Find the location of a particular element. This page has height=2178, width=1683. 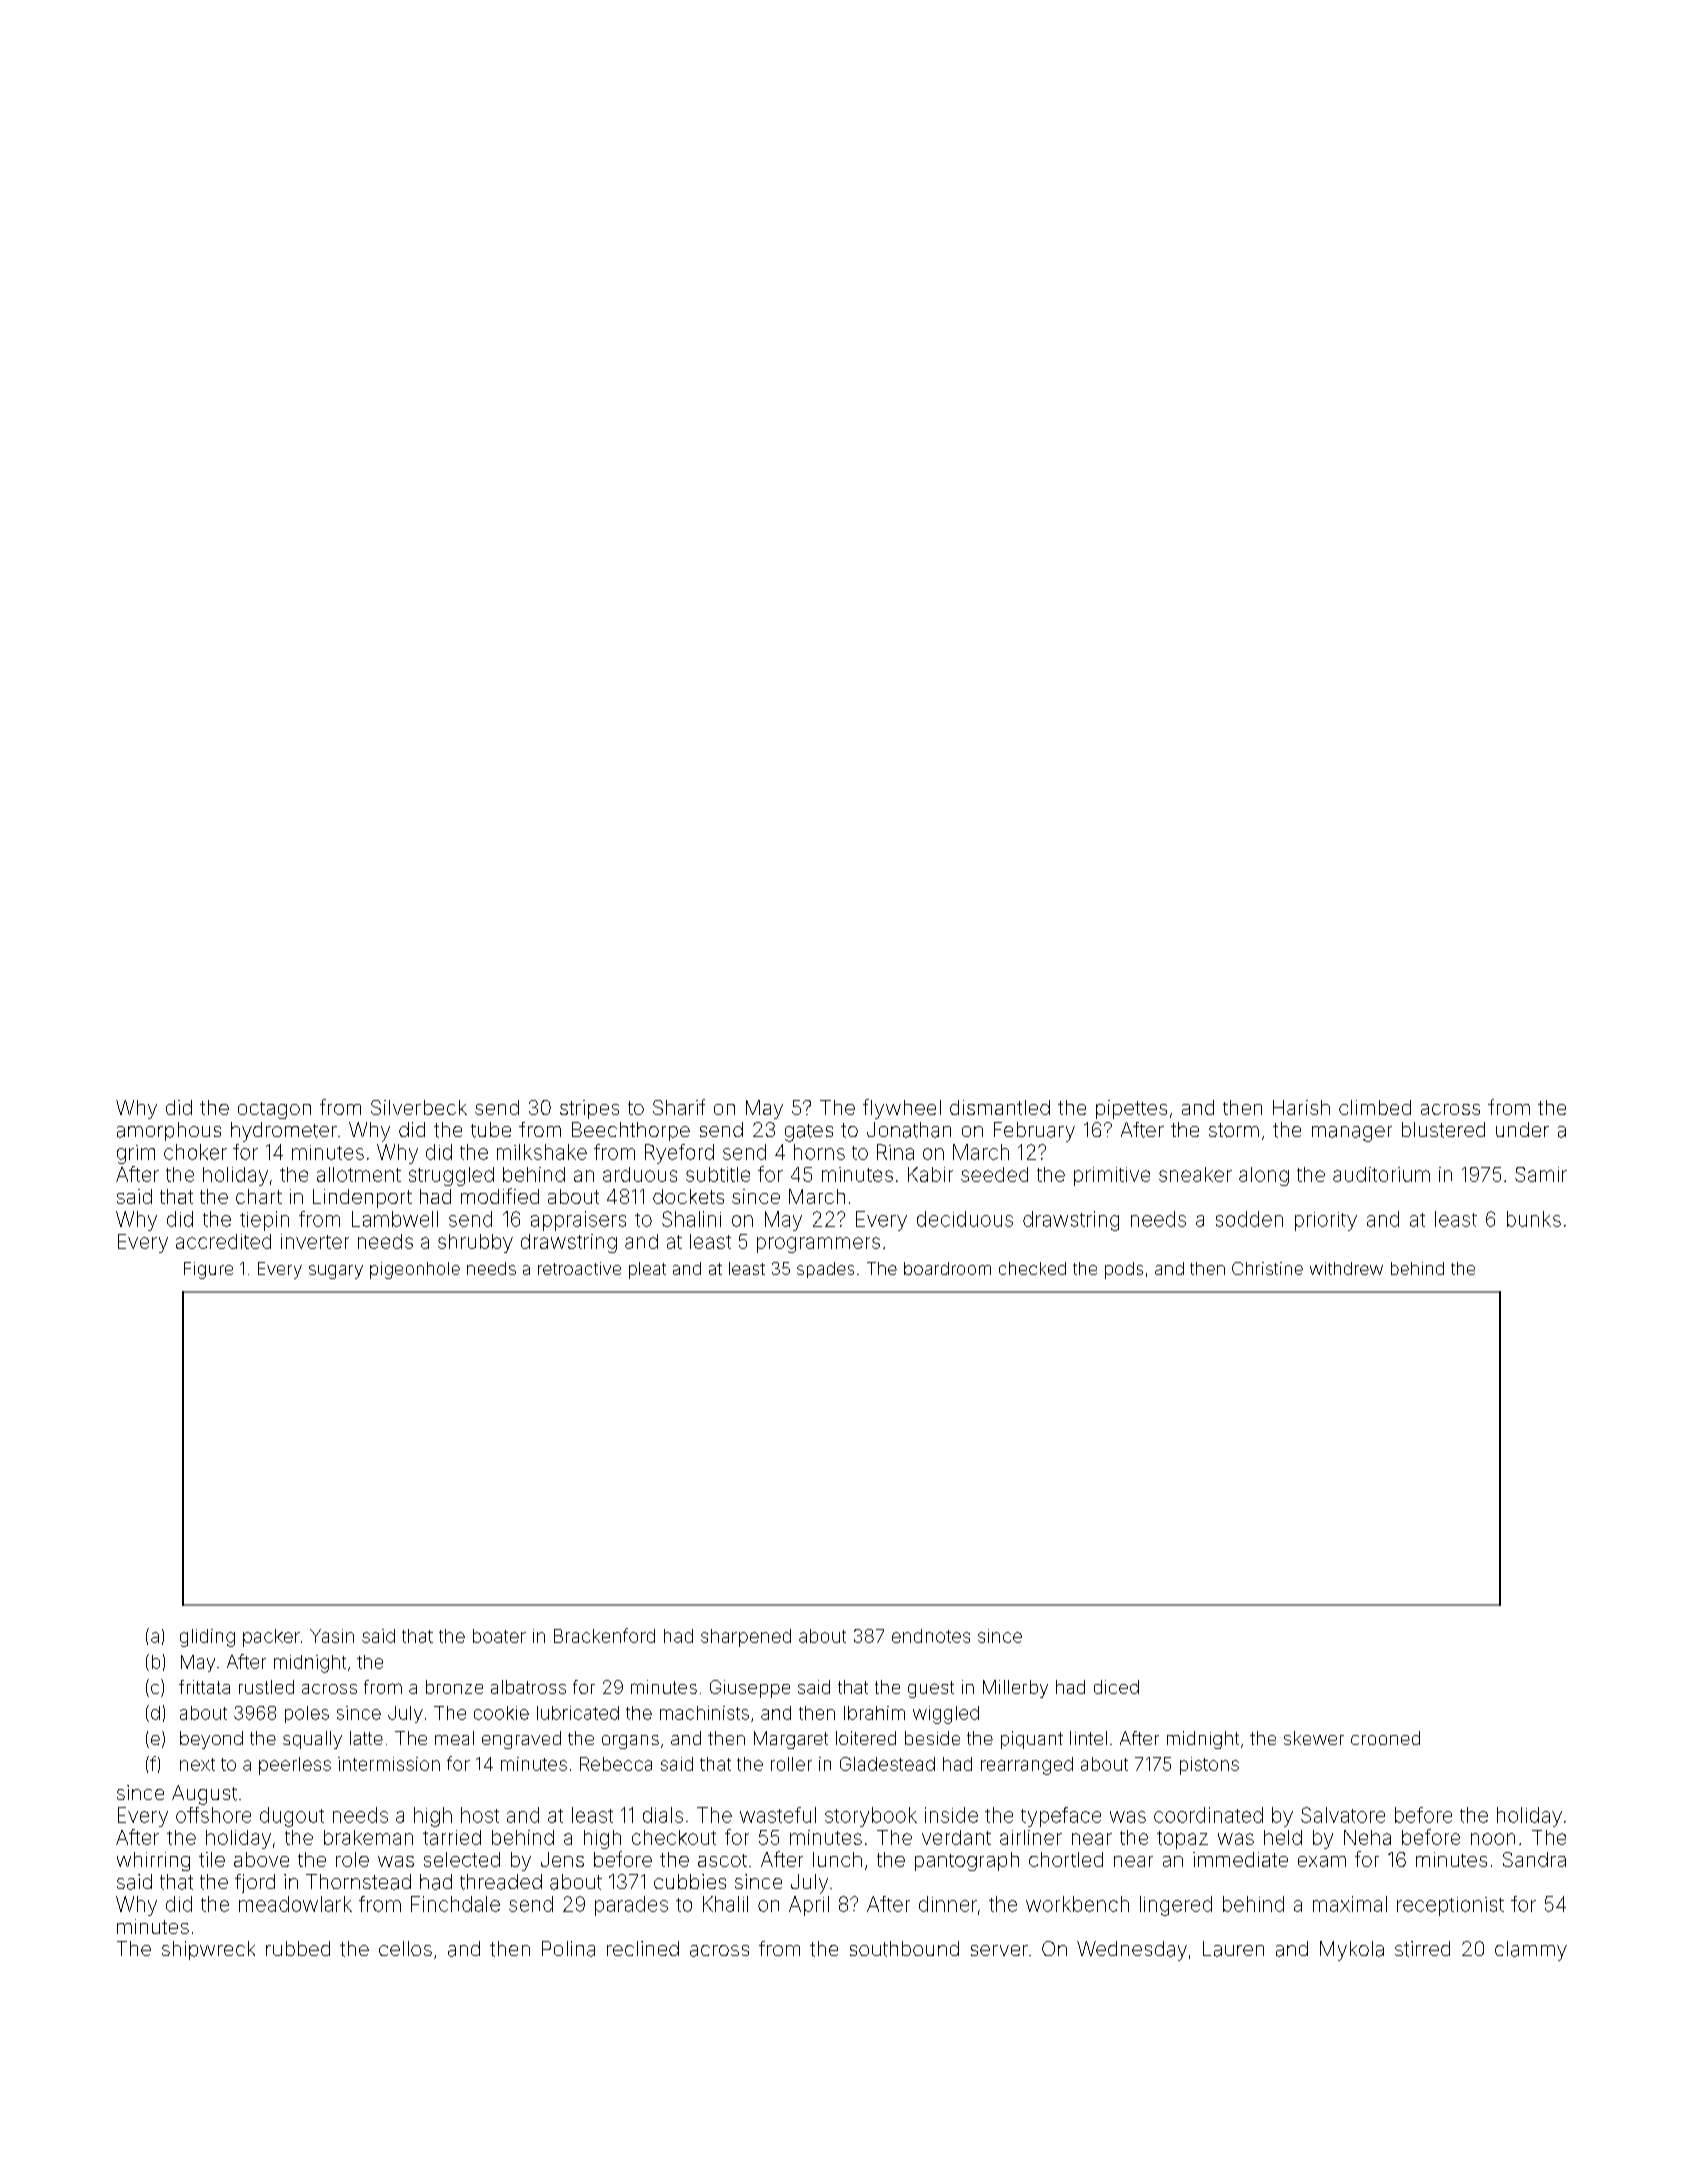

boater is located at coordinates (499, 1636).
